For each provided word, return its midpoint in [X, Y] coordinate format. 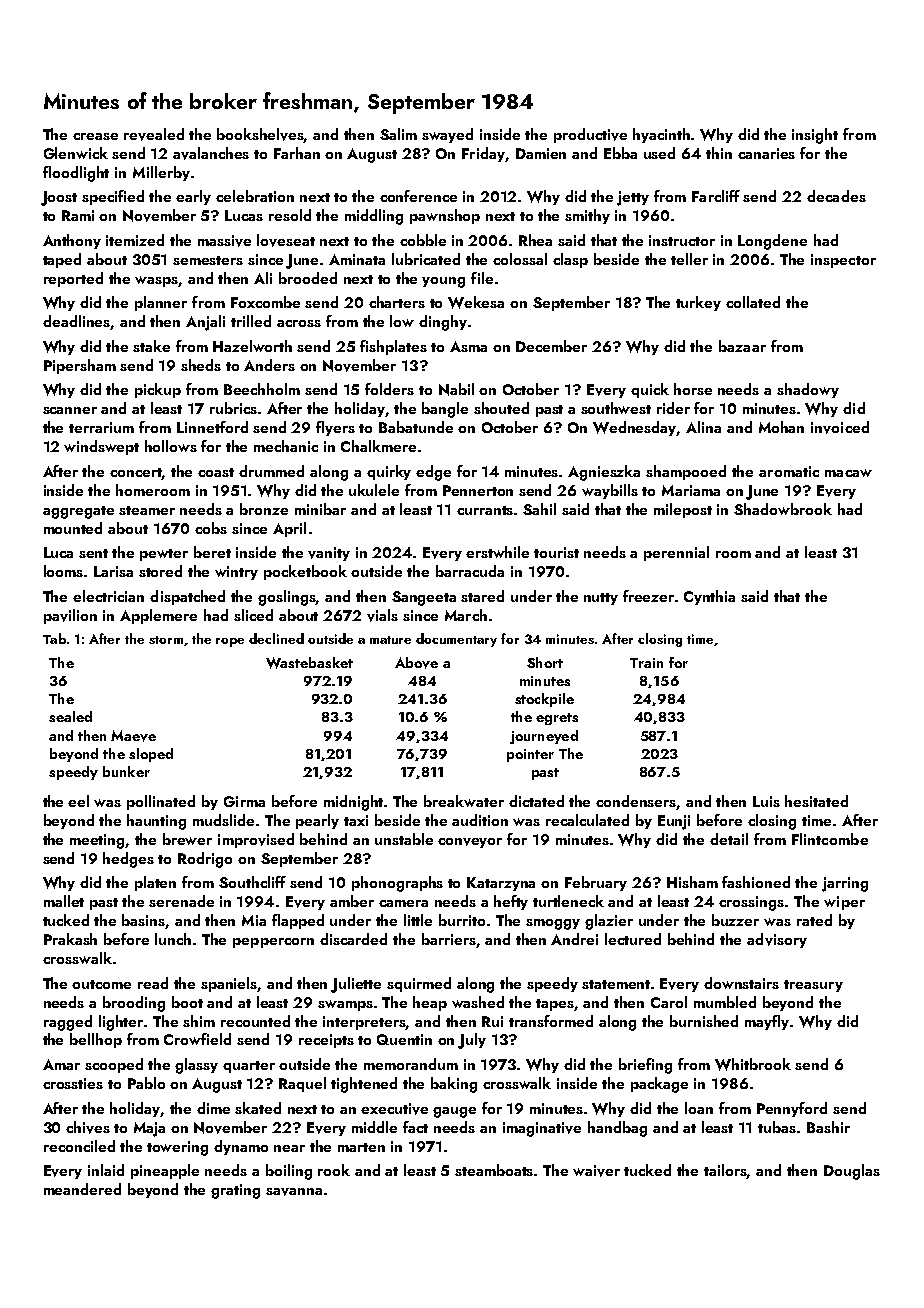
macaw [848, 473]
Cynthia [709, 597]
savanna [294, 1192]
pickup [158, 390]
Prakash [70, 939]
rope [230, 642]
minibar [320, 509]
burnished [704, 1021]
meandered [82, 1189]
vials [382, 615]
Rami [78, 215]
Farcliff [716, 196]
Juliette [356, 985]
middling [374, 217]
